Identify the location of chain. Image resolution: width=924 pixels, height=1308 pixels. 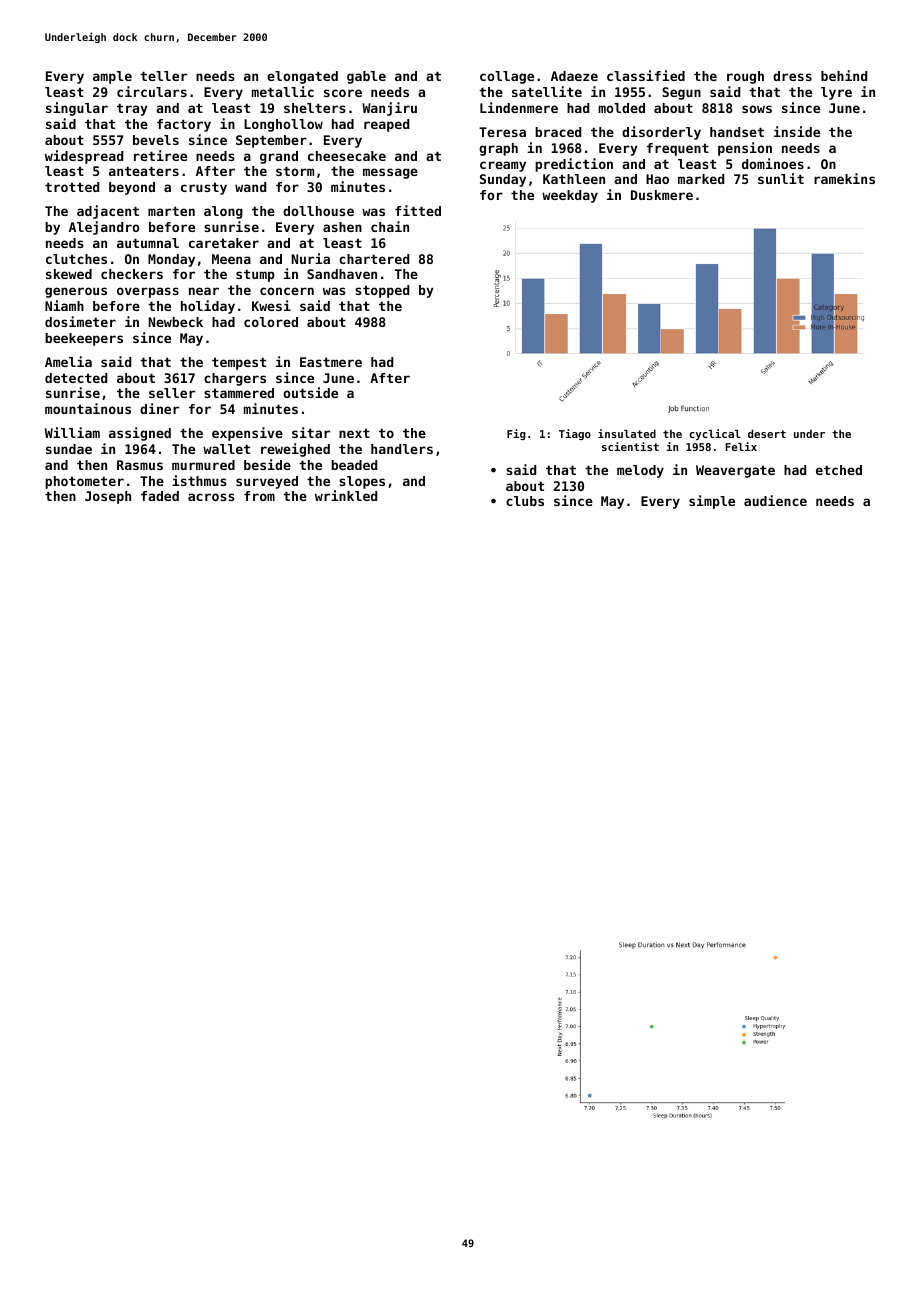
(390, 226).
